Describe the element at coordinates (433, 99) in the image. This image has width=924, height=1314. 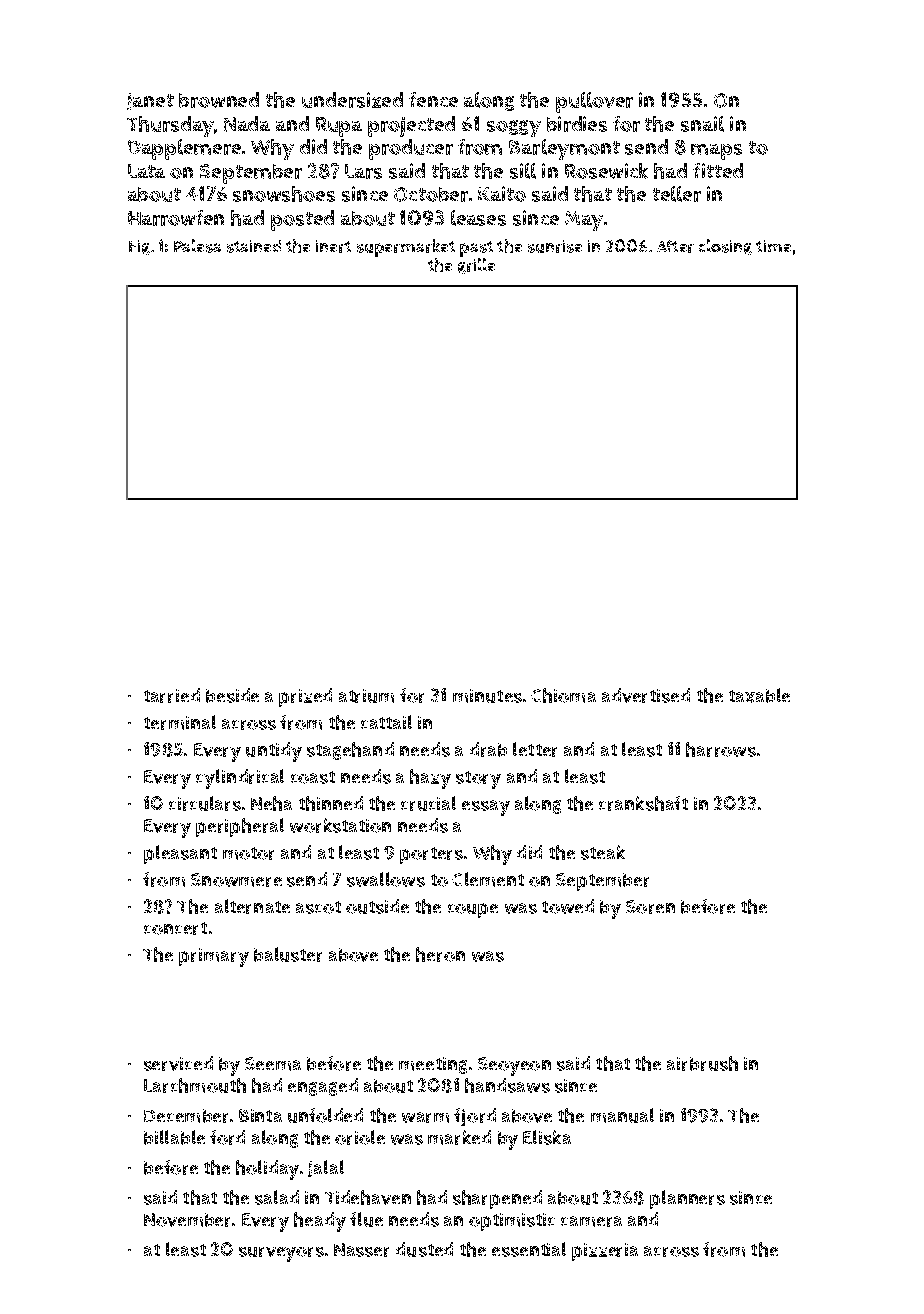
I see `fence` at that location.
